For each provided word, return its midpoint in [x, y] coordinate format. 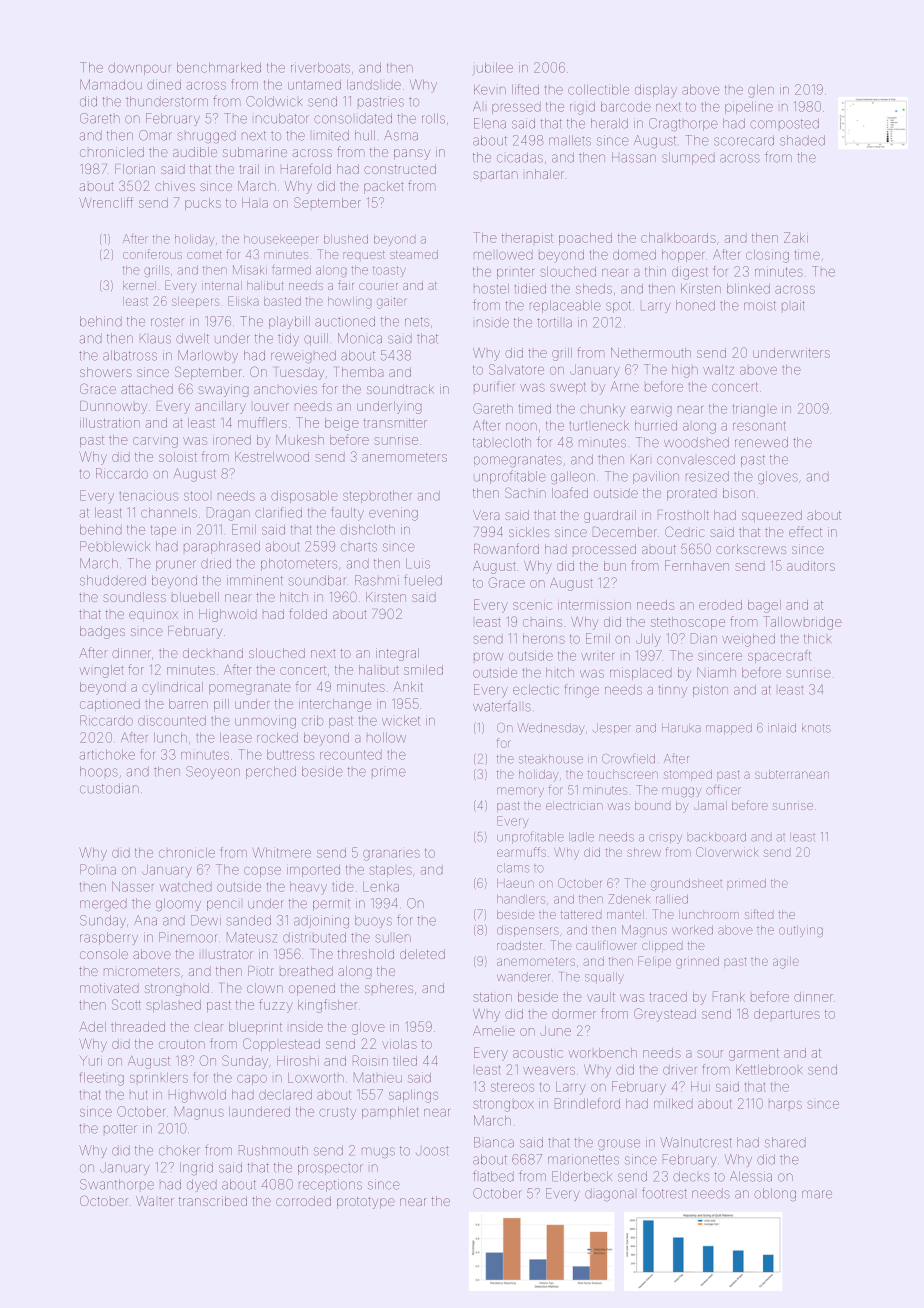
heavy [308, 888]
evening [393, 514]
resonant [759, 426]
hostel [491, 289]
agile [786, 963]
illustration [110, 423]
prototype [366, 1203]
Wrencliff [106, 202]
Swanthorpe [117, 1184]
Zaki [796, 237]
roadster [519, 945]
